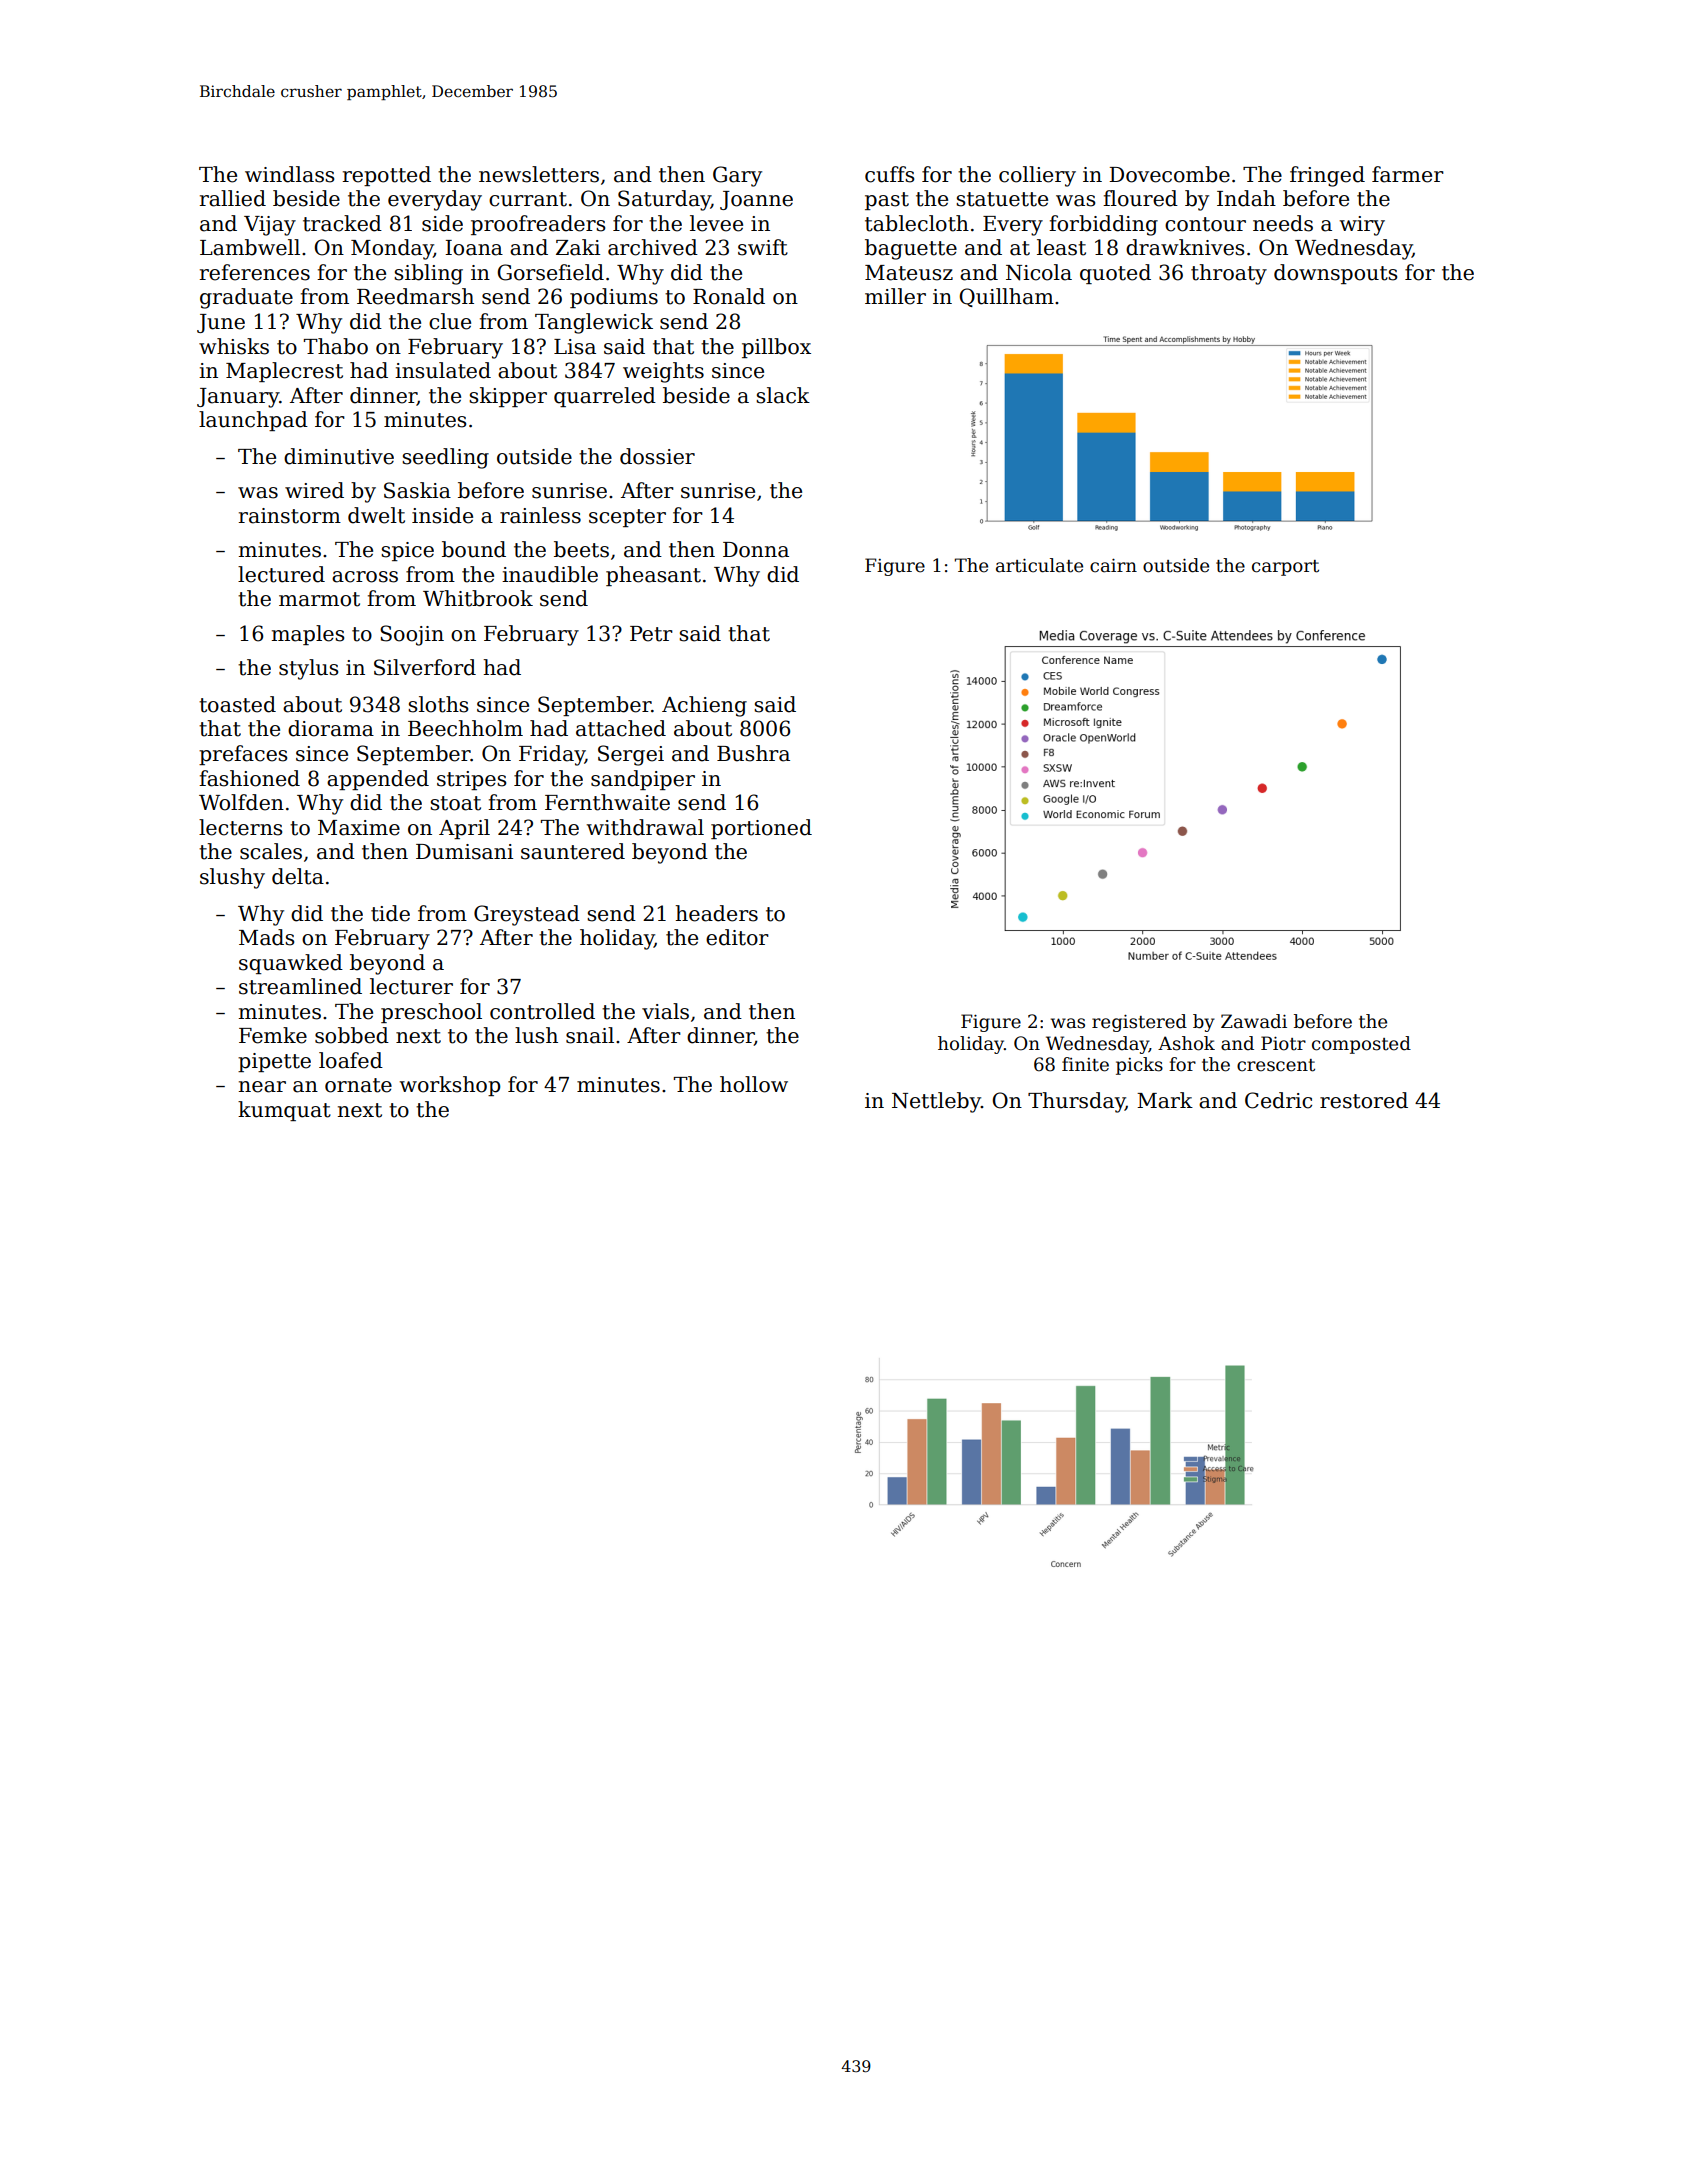 The width and height of the screenshot is (1683, 2178). What do you see at coordinates (308, 635) in the screenshot?
I see `maples` at bounding box center [308, 635].
